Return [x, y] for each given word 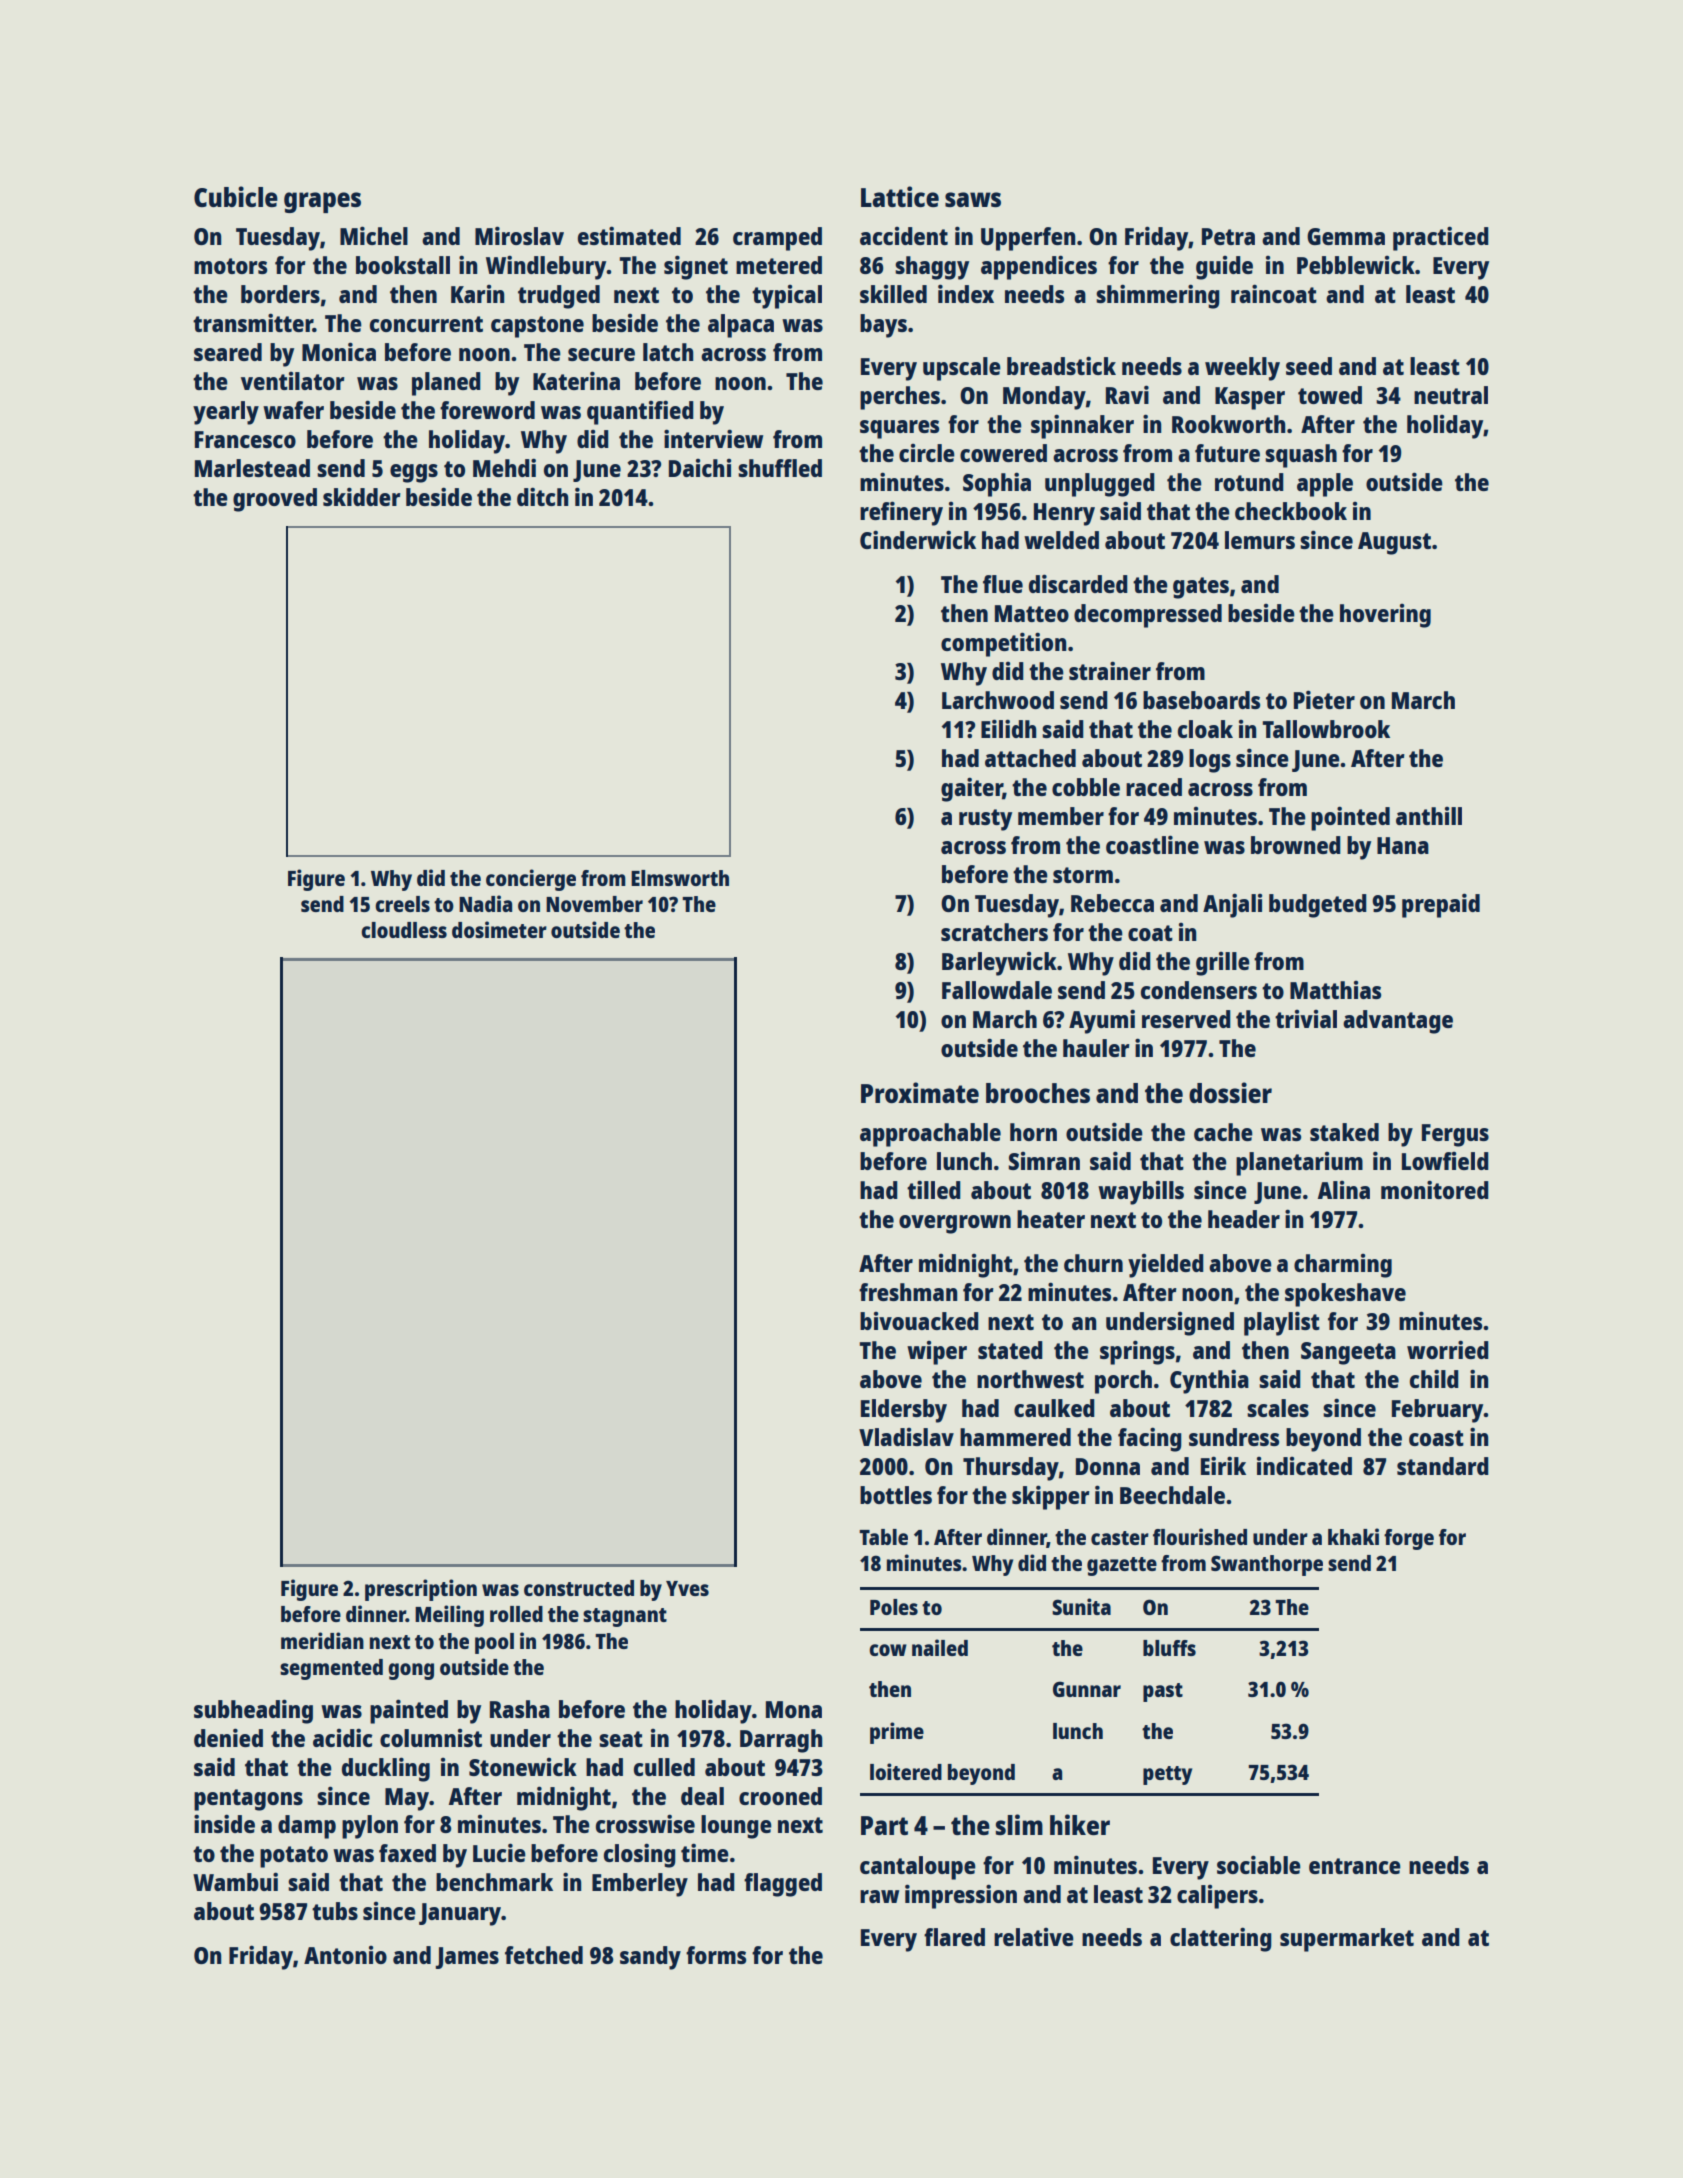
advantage [1398, 1022]
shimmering [1158, 296]
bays [883, 326]
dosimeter [499, 929]
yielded [1166, 1266]
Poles [894, 1607]
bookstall [403, 265]
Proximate [920, 1092]
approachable [930, 1135]
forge [1409, 1539]
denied [228, 1737]
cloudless [404, 930]
